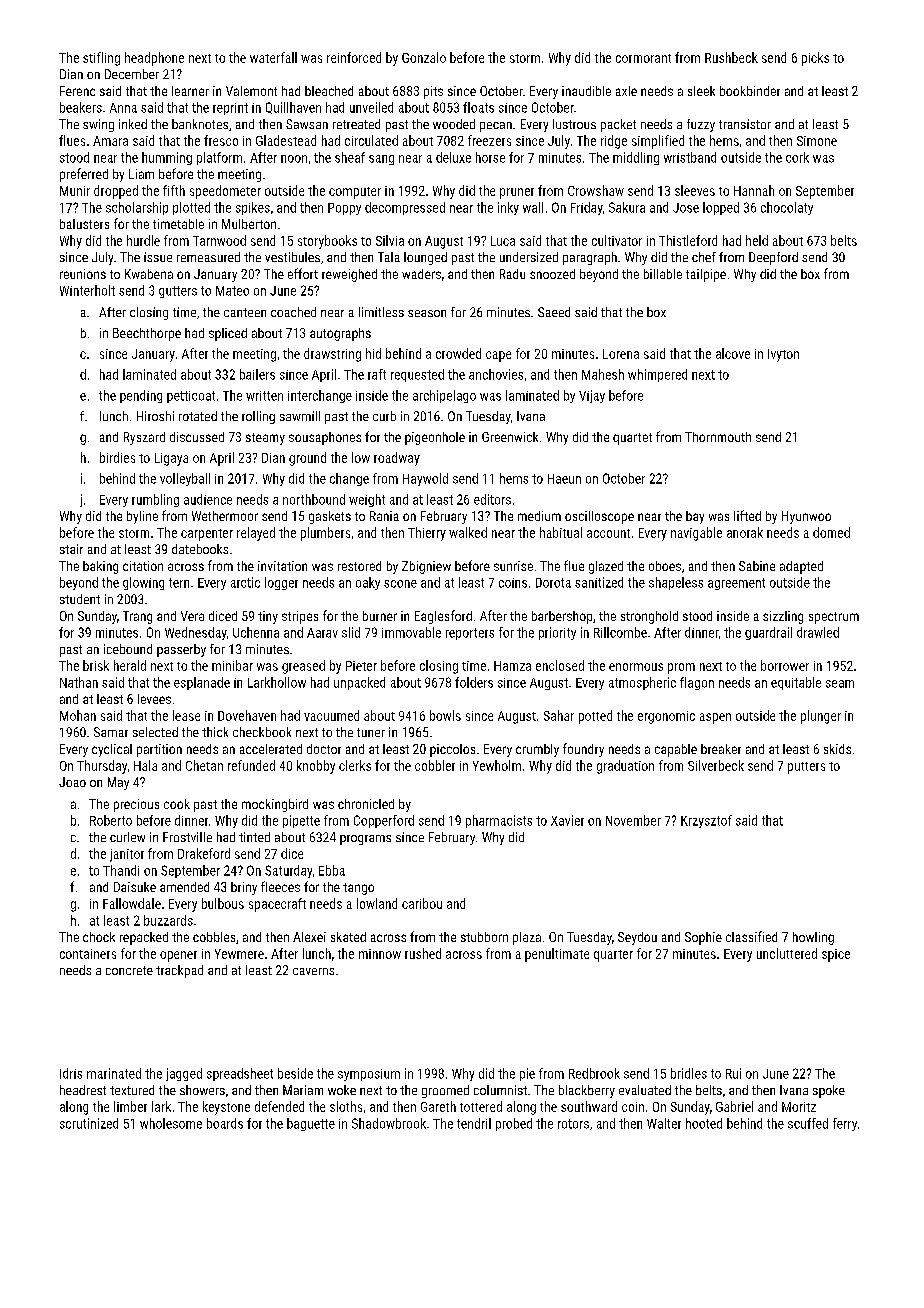 This screenshot has width=924, height=1308. What do you see at coordinates (202, 683) in the screenshot?
I see `esplanade` at bounding box center [202, 683].
